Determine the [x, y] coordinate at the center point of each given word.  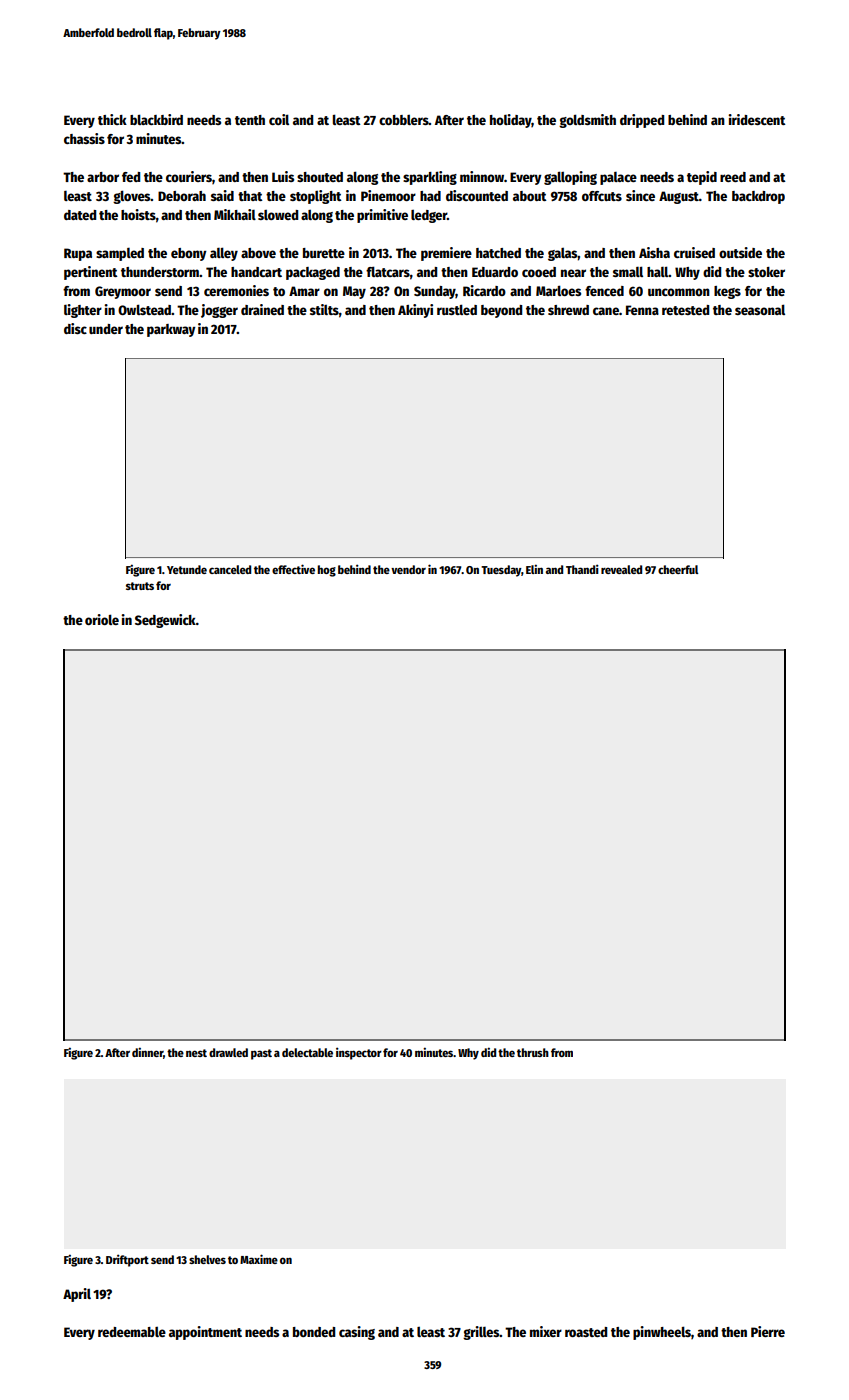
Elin [534, 569]
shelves [207, 1259]
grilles [481, 1333]
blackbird [156, 119]
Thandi [582, 569]
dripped [642, 121]
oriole [102, 619]
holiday [511, 121]
